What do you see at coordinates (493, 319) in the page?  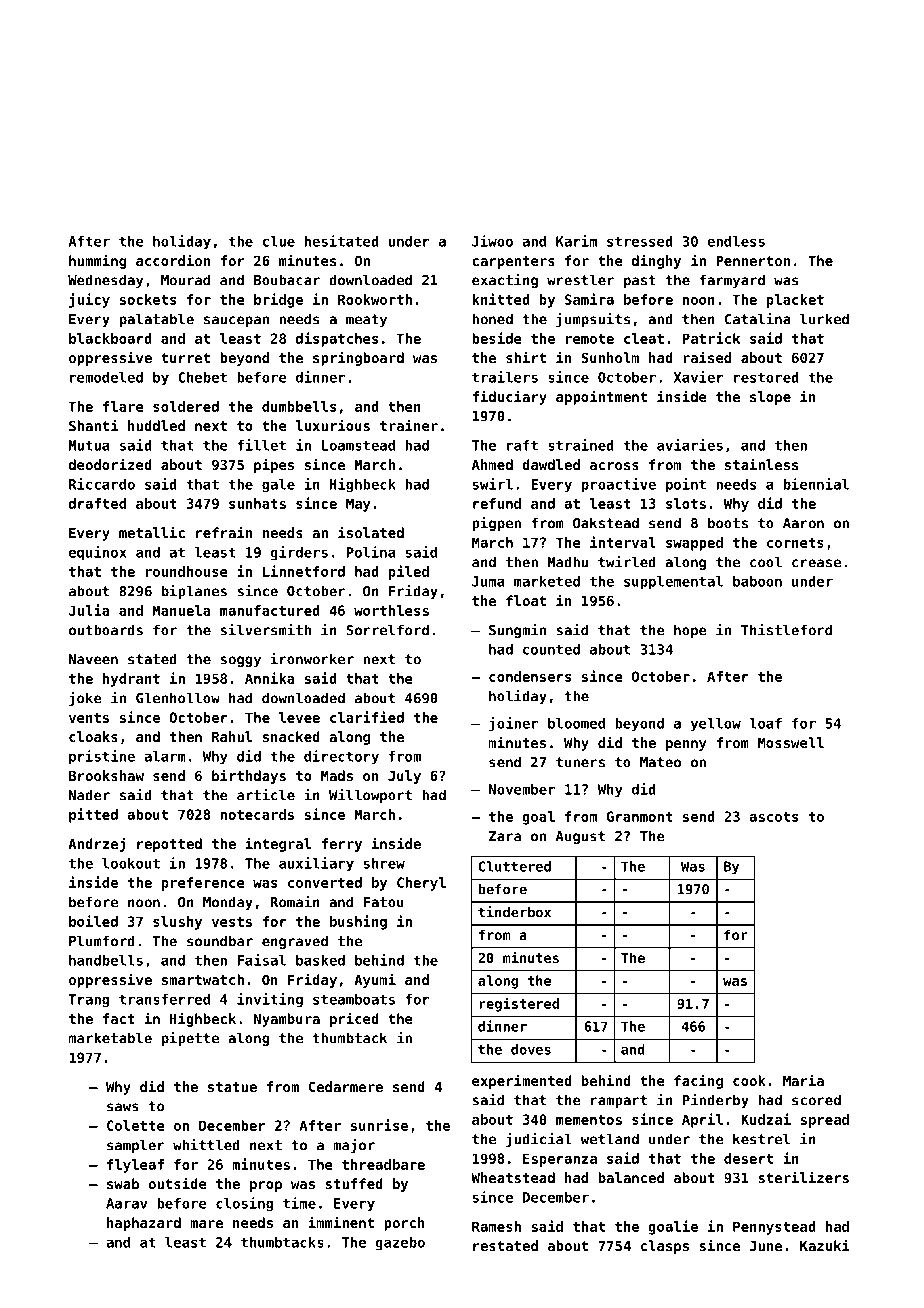 I see `honed` at bounding box center [493, 319].
